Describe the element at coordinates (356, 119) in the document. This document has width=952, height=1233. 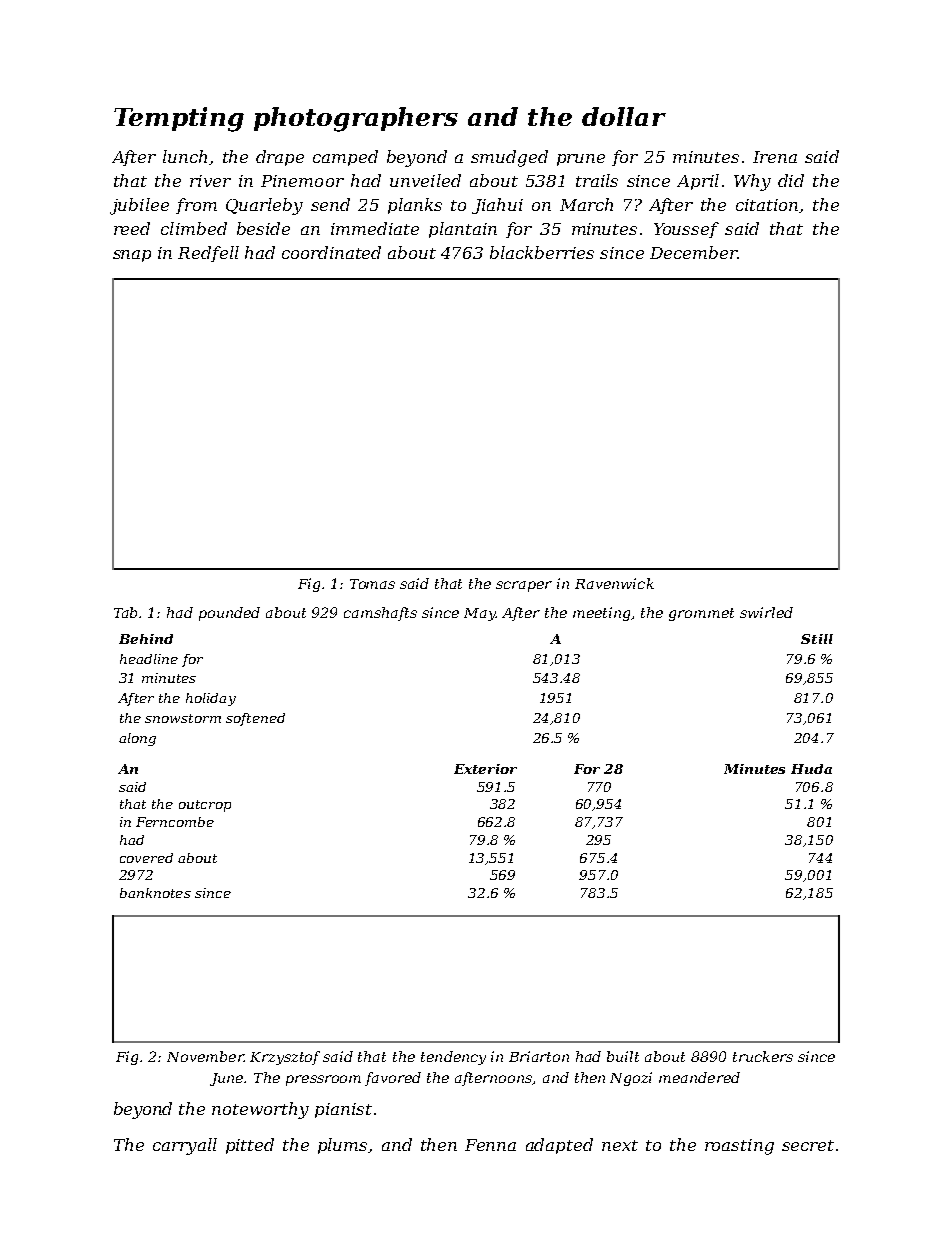
I see `photographers` at that location.
